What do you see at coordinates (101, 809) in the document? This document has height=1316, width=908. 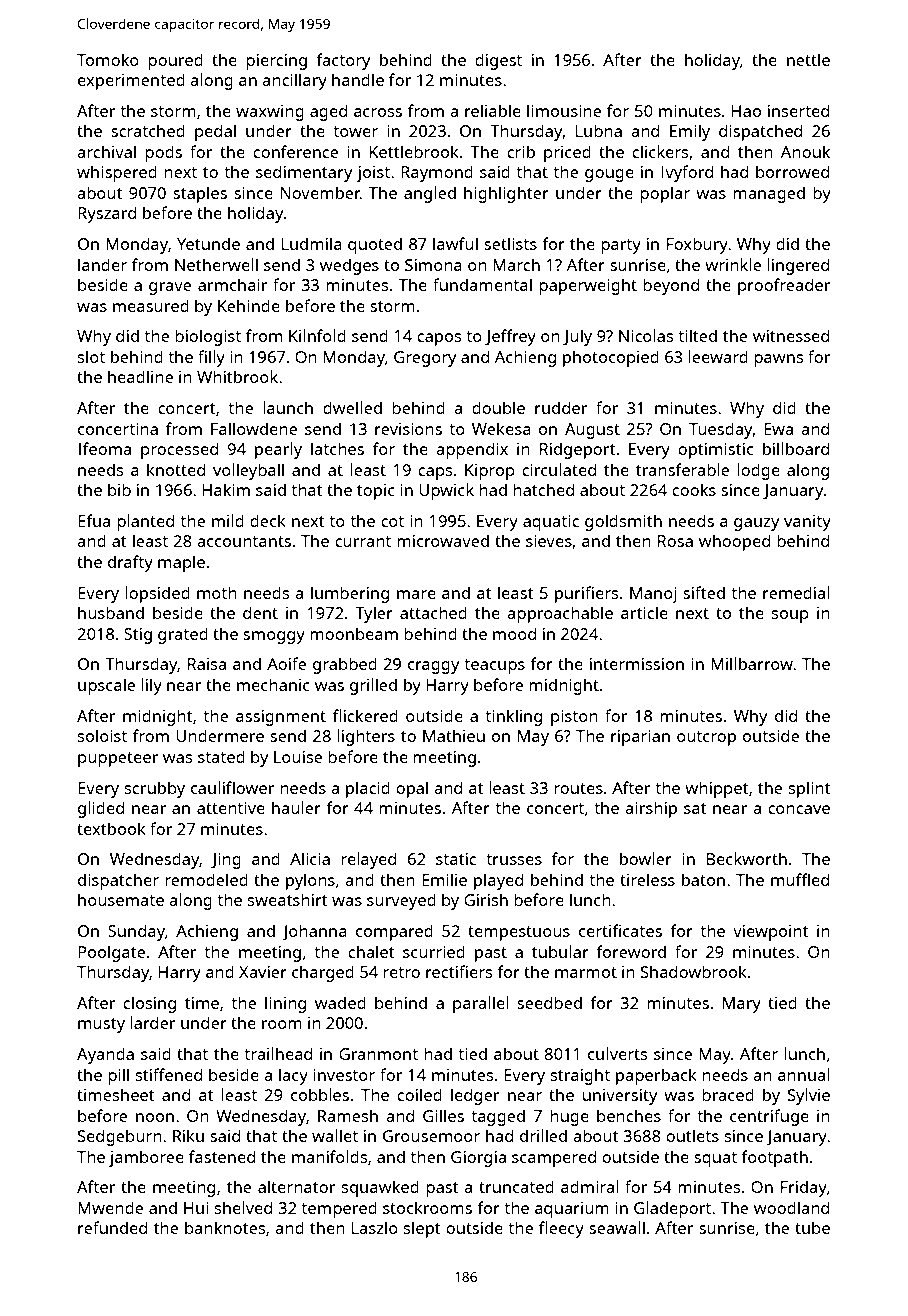 I see `glided` at bounding box center [101, 809].
